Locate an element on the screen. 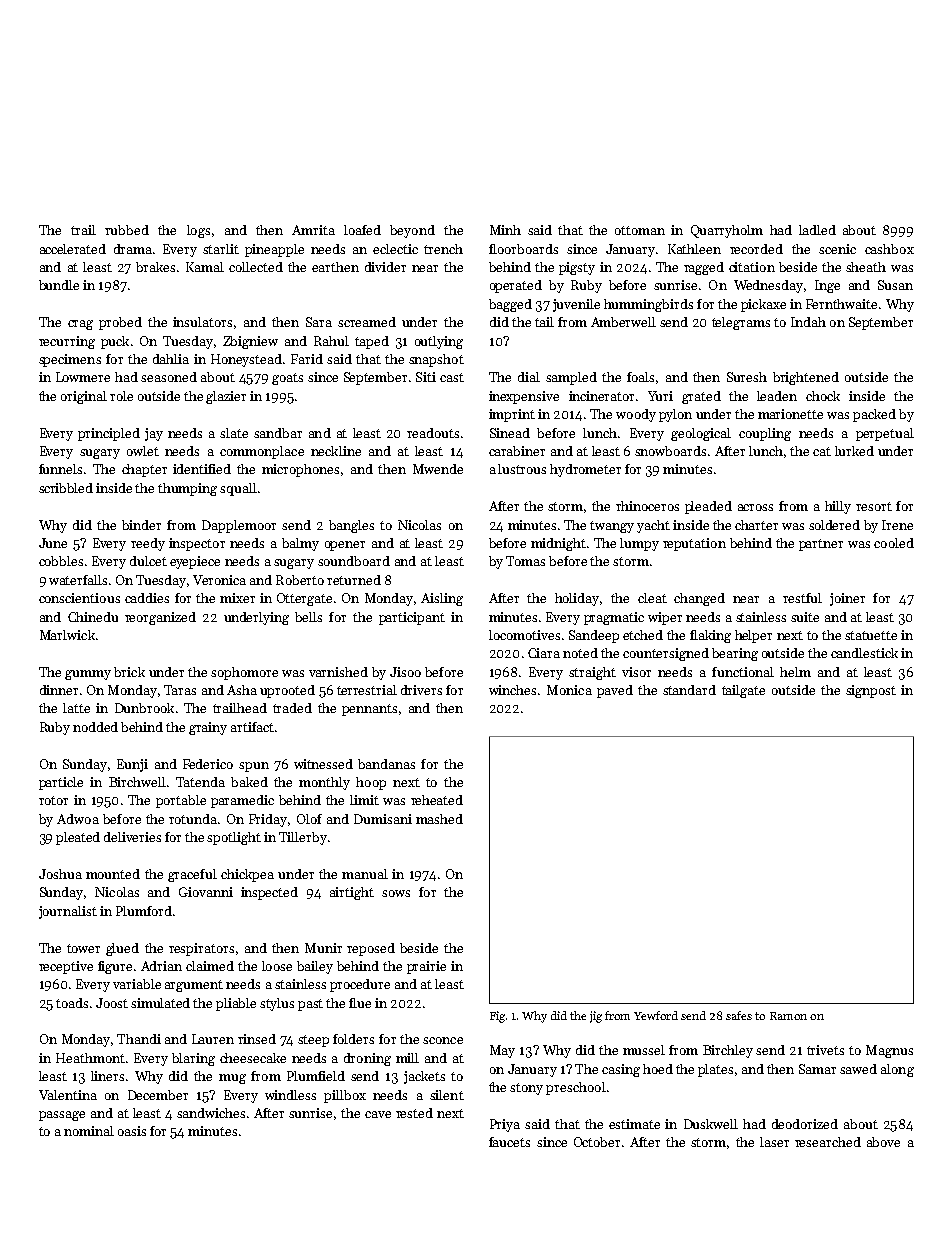 This screenshot has height=1233, width=952. accelerated is located at coordinates (73, 249).
